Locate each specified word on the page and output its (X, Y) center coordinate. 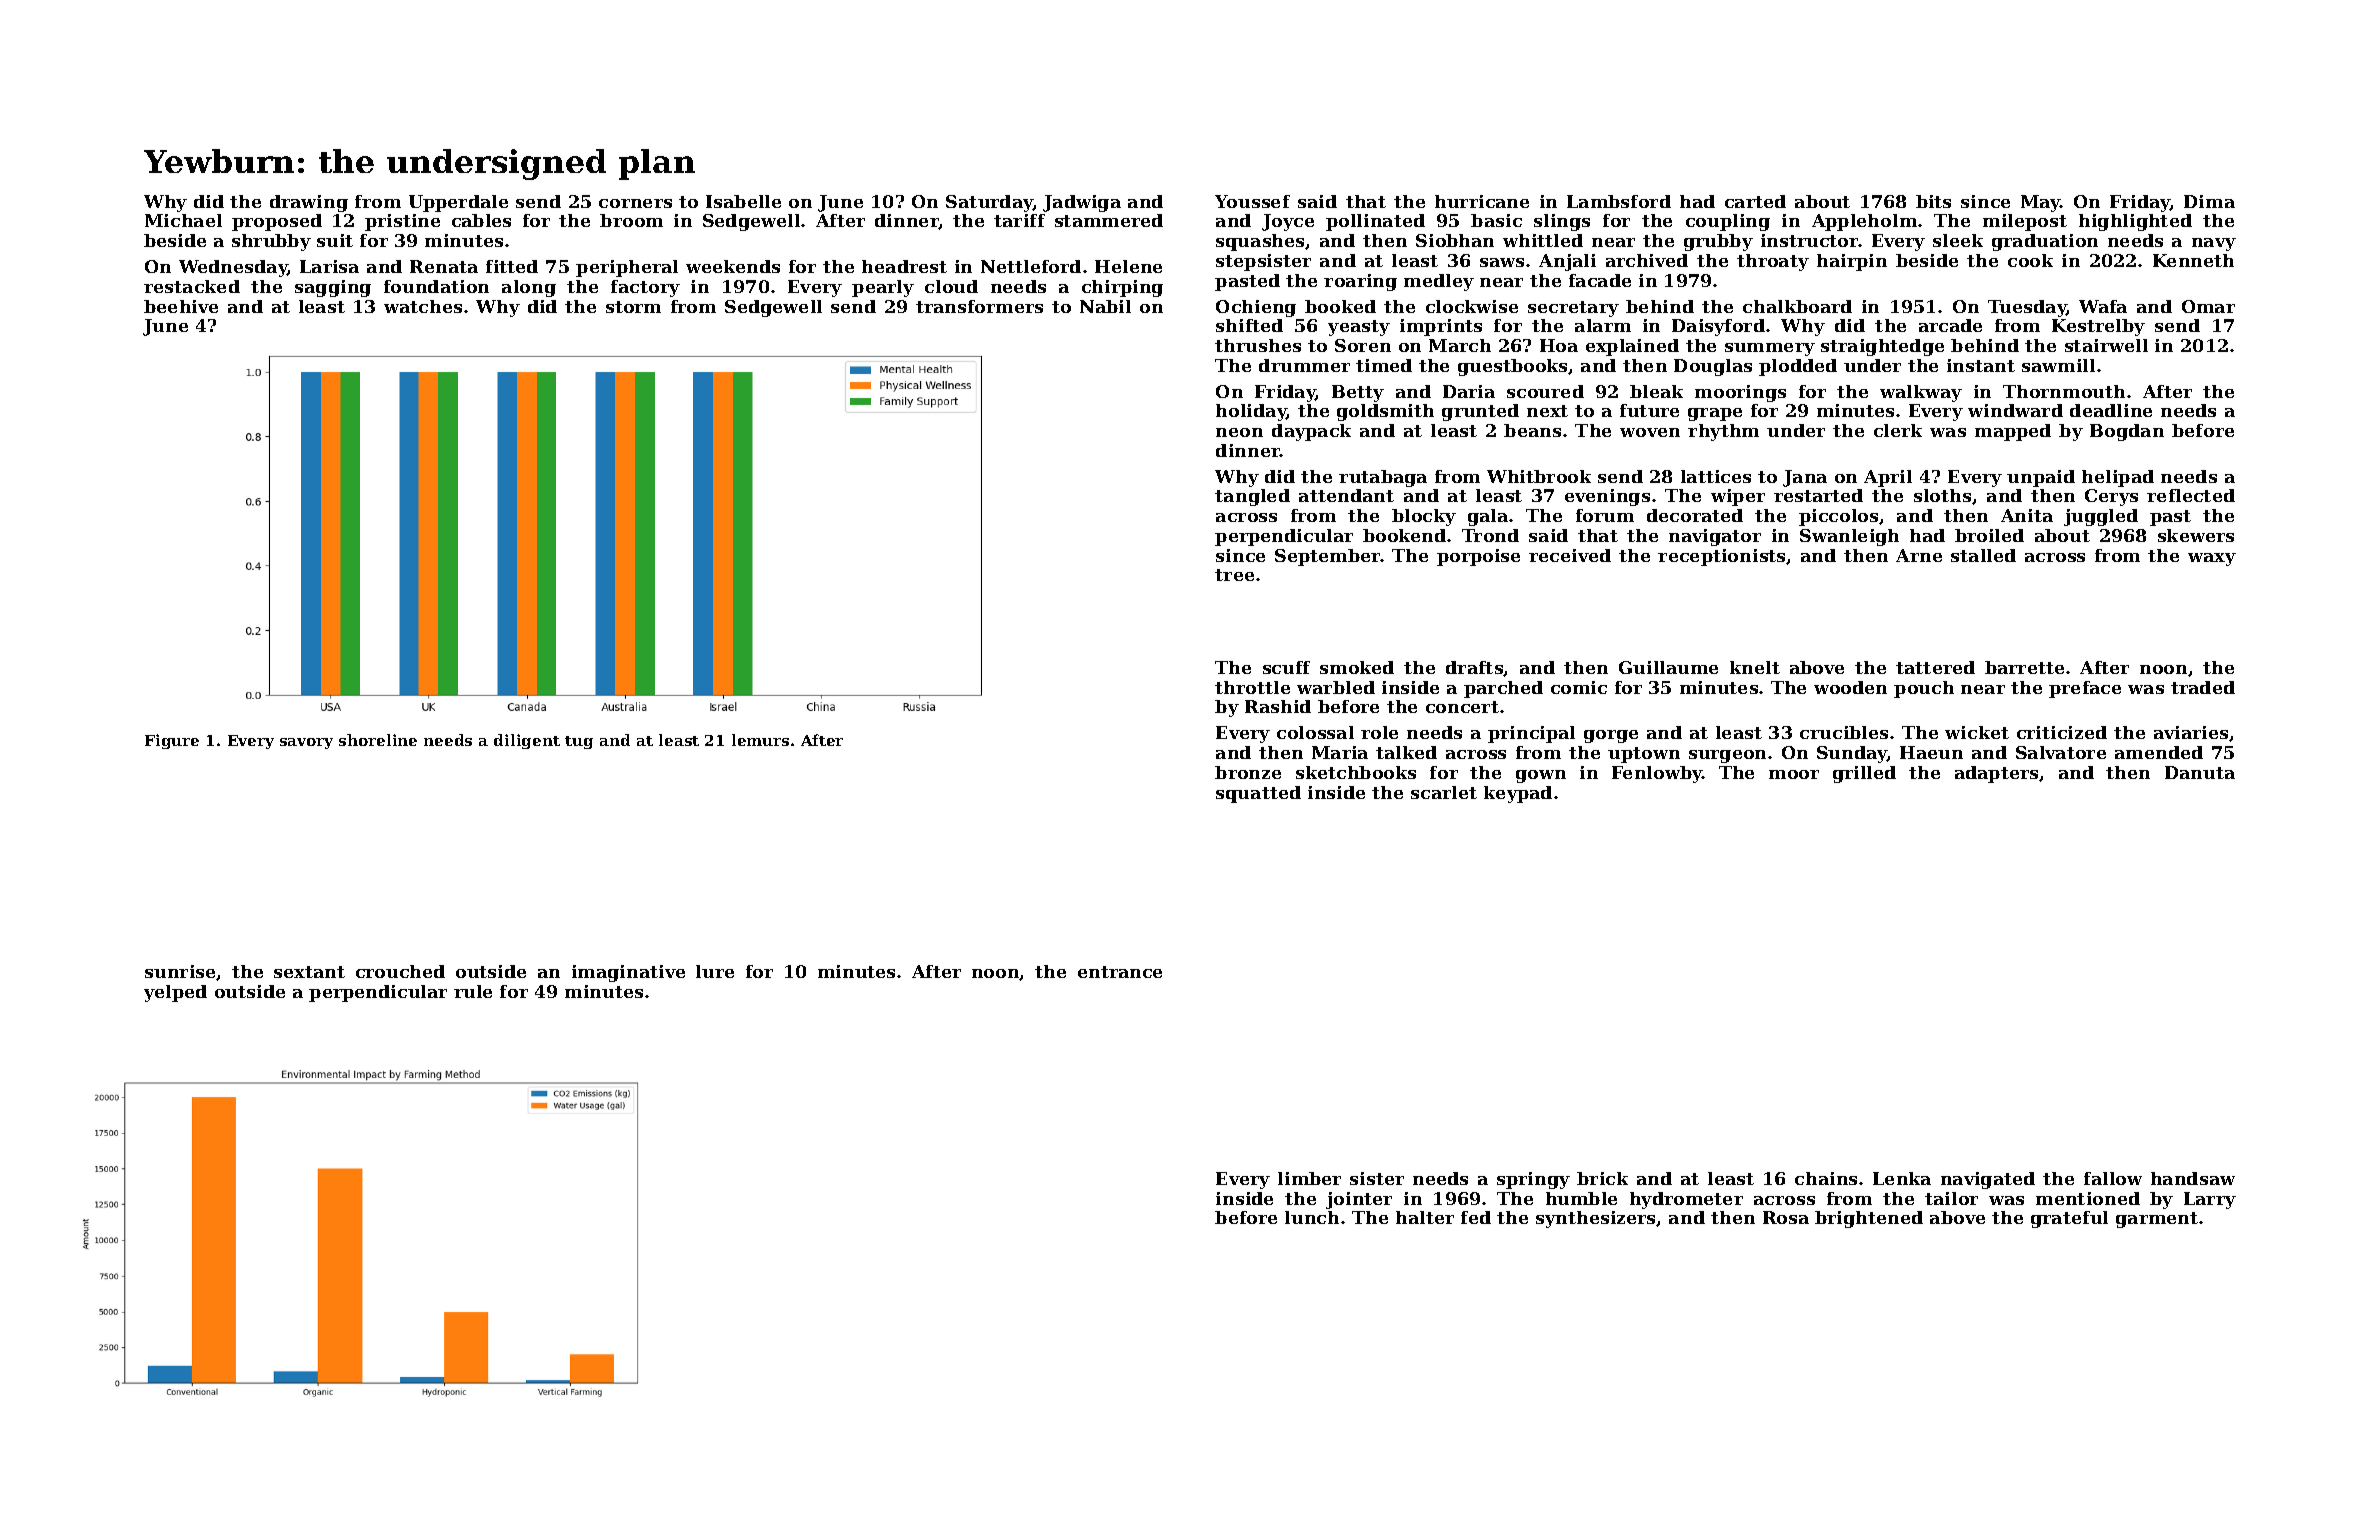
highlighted (2135, 222)
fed (1476, 1217)
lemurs (760, 740)
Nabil (1105, 306)
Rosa (1786, 1217)
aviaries (2191, 732)
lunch (1312, 1217)
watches (423, 306)
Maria (1340, 752)
